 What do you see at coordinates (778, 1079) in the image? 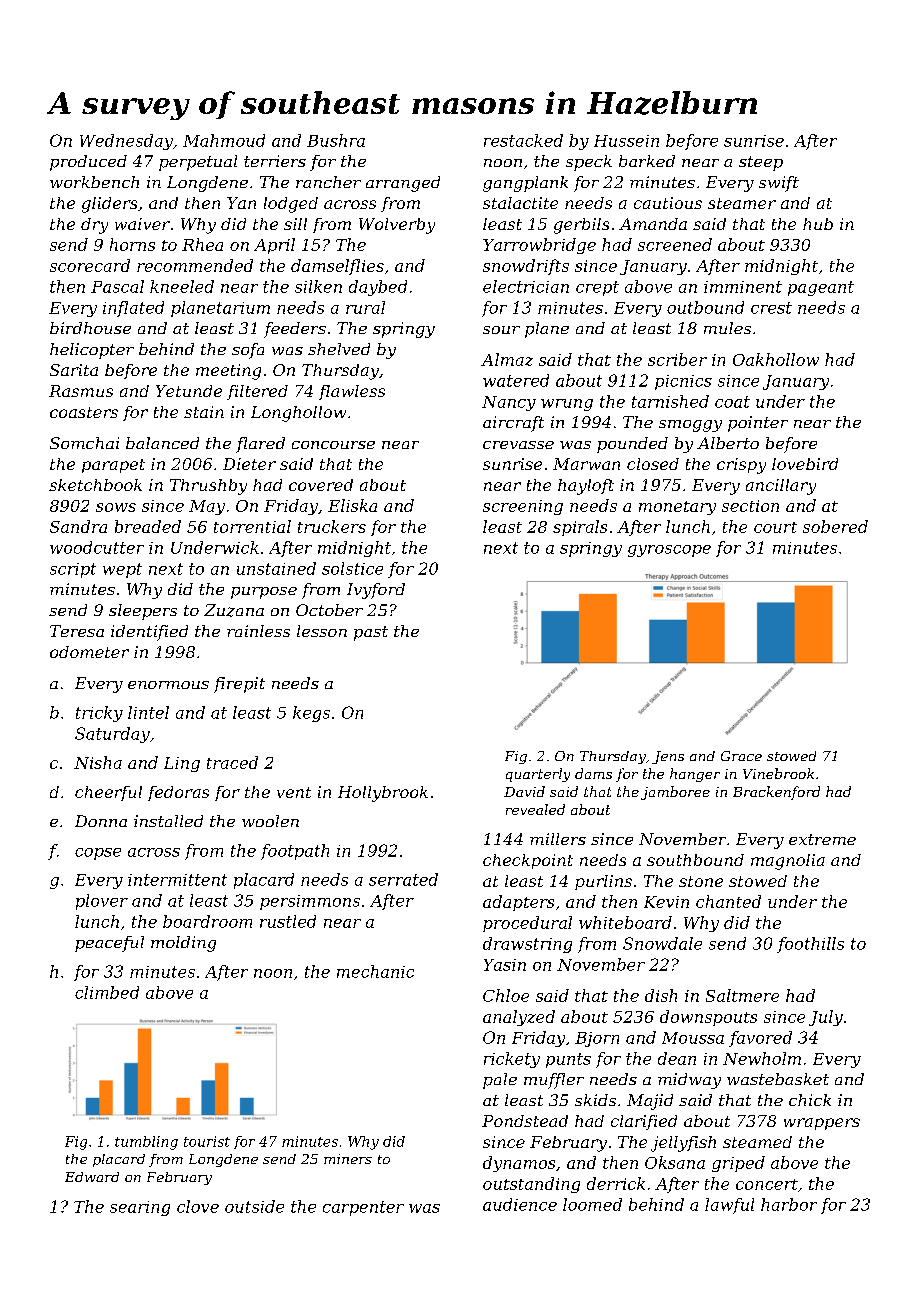
I see `wastebasket` at bounding box center [778, 1079].
